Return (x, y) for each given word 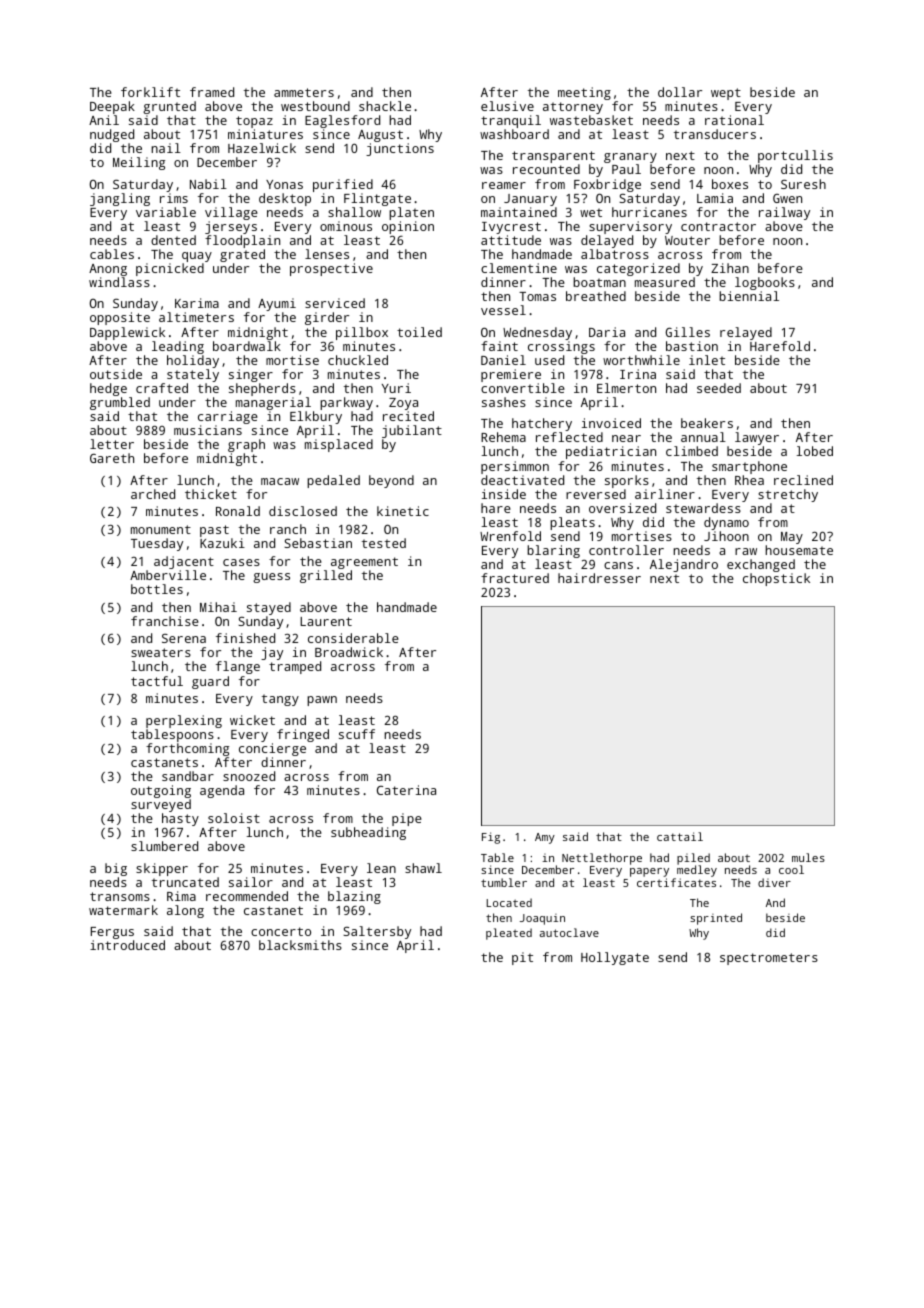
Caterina (406, 790)
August (380, 136)
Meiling (139, 163)
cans (618, 565)
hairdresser (599, 578)
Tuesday (157, 544)
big (116, 869)
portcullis (795, 157)
